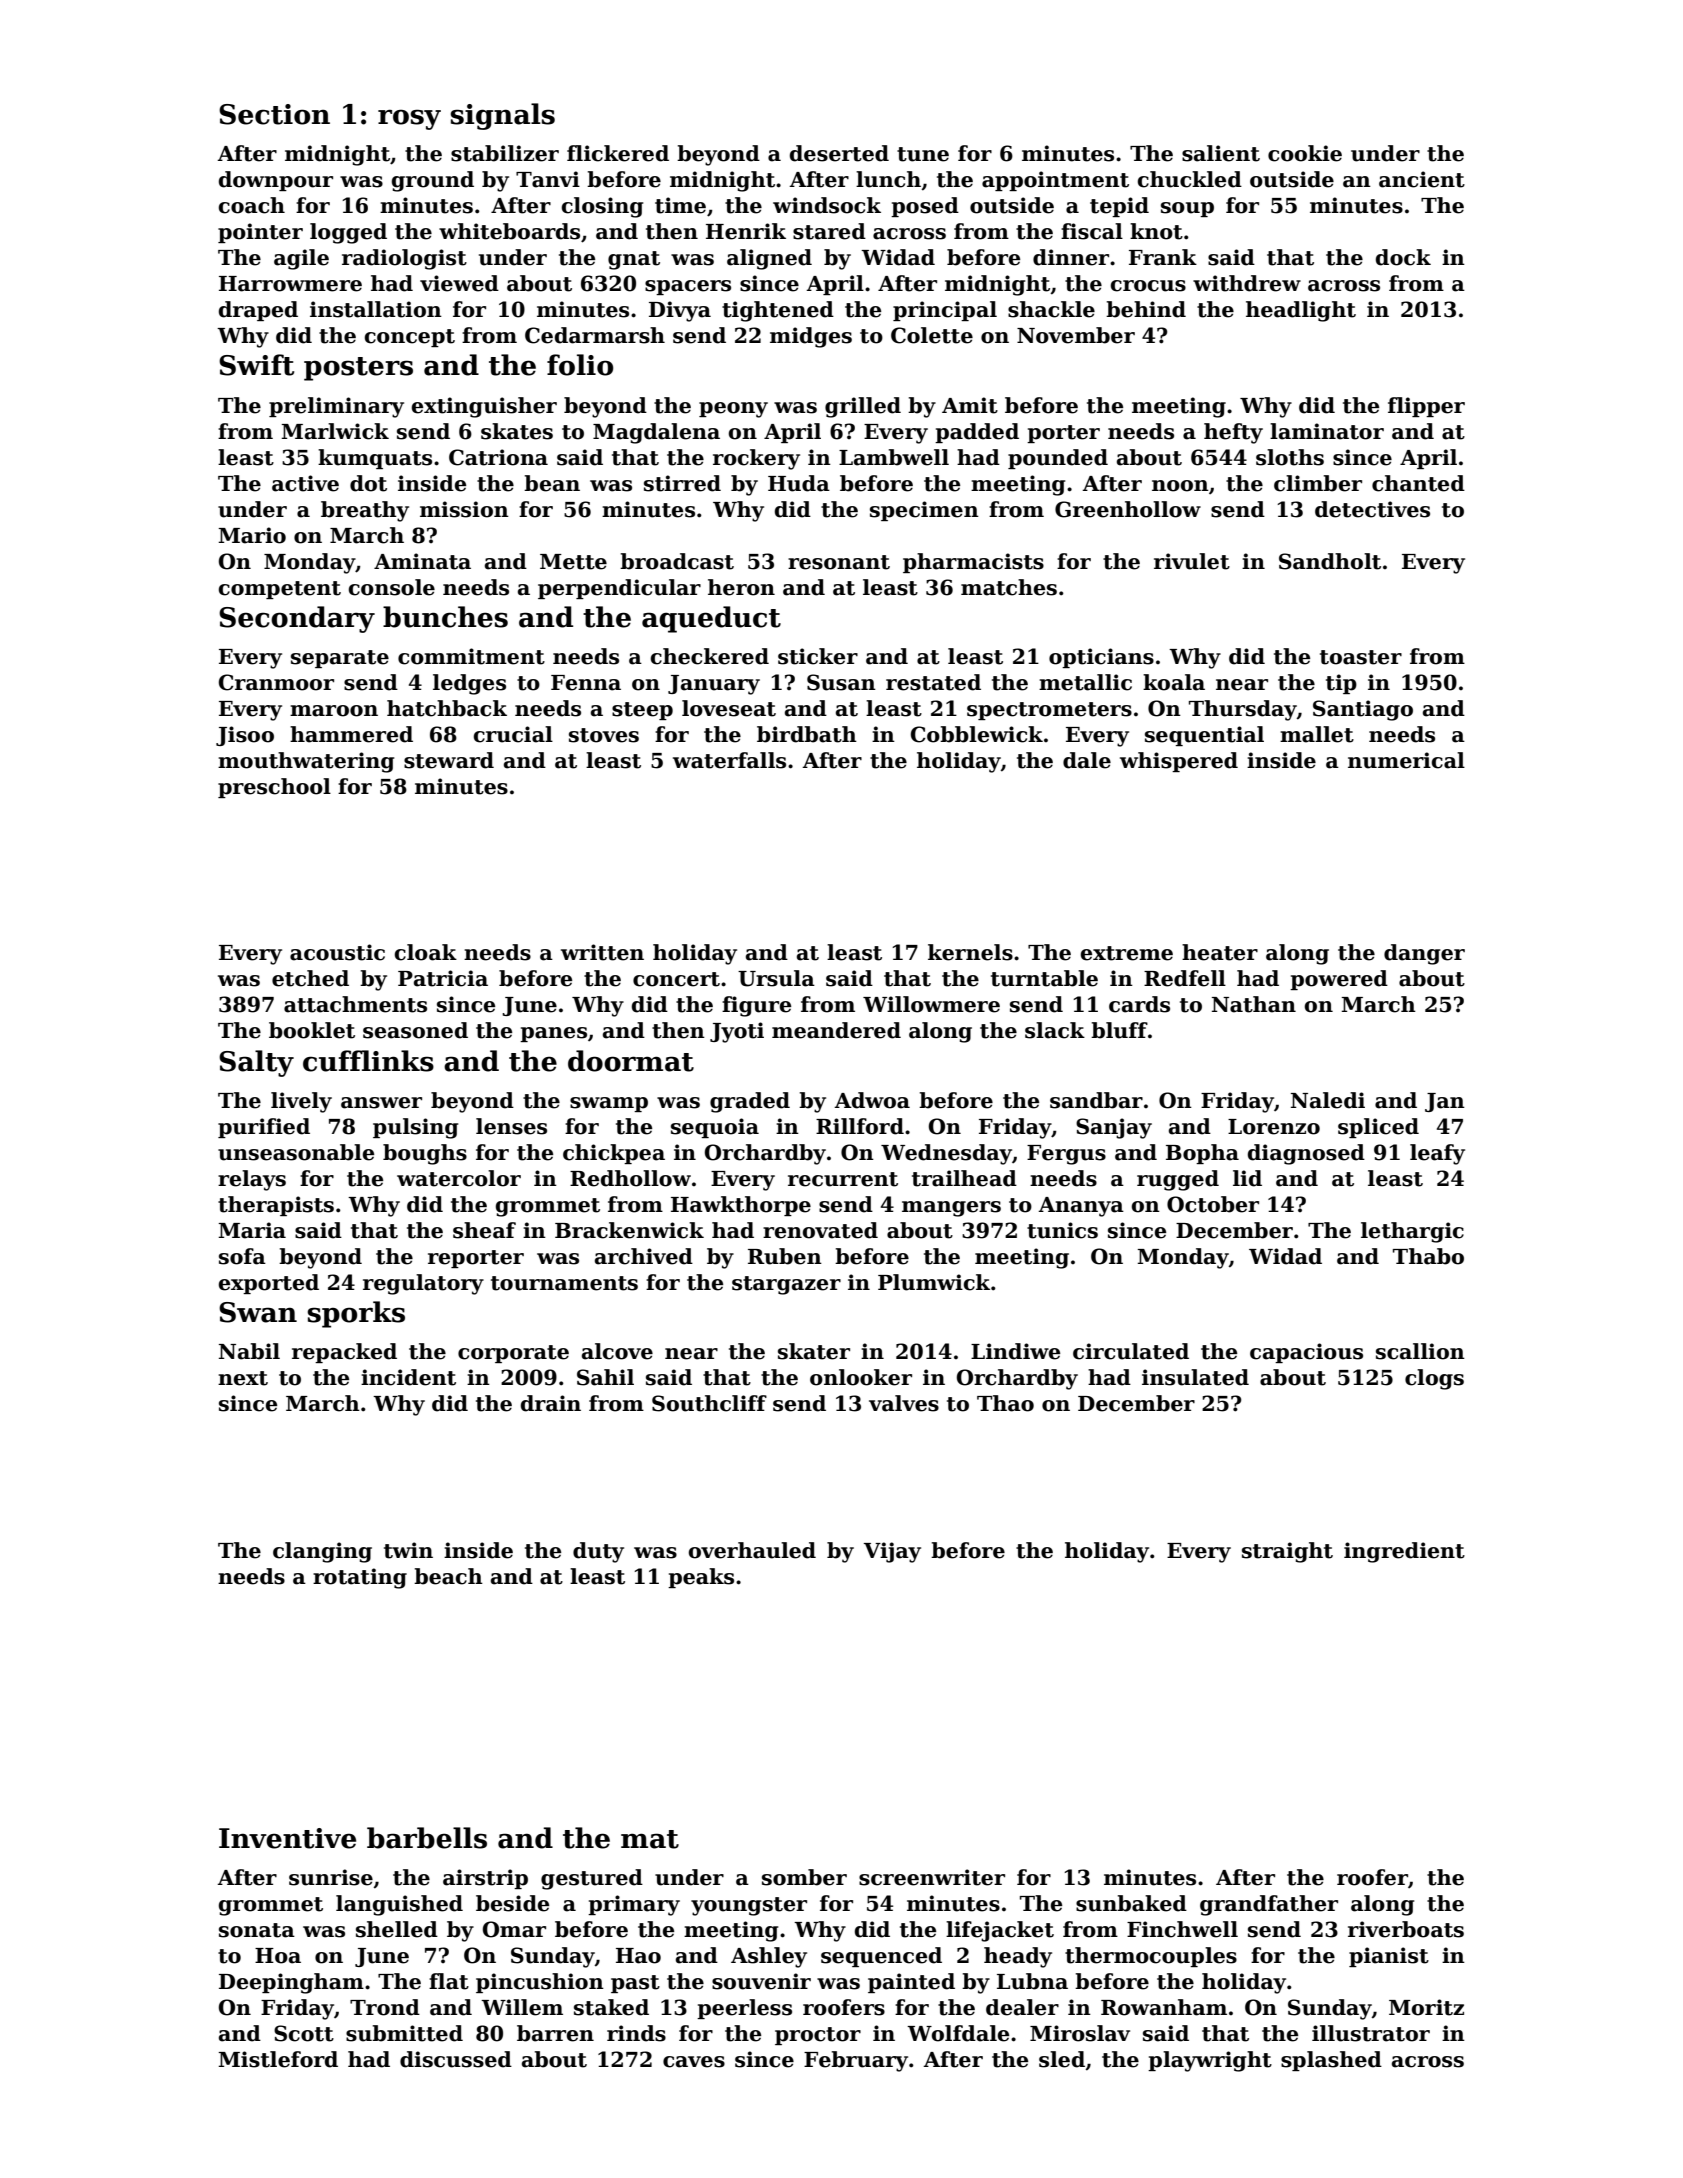 The height and width of the screenshot is (2178, 1683). I want to click on past, so click(635, 1984).
